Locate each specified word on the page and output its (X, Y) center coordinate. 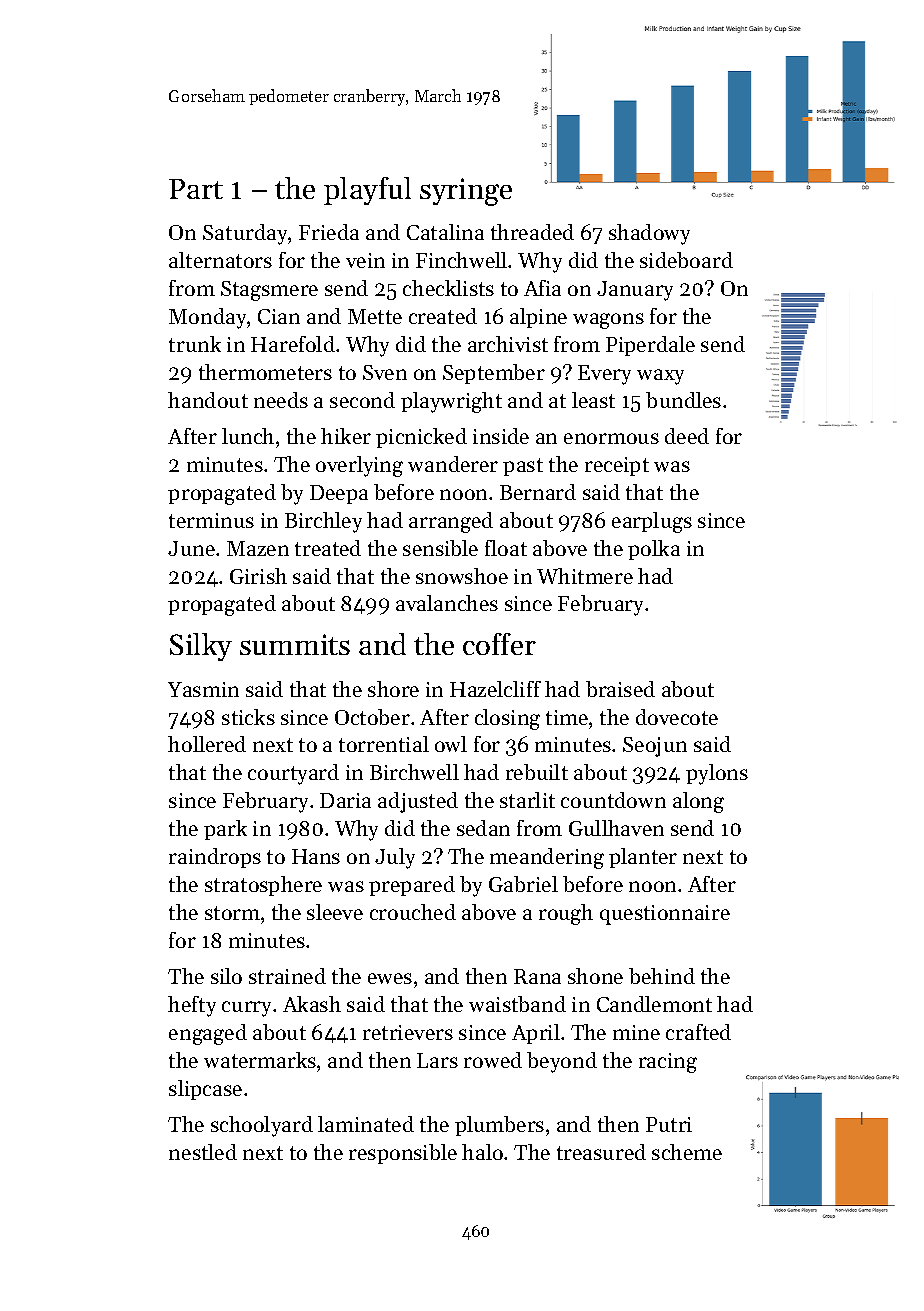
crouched (413, 912)
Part (196, 189)
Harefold (293, 344)
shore (393, 689)
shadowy (649, 234)
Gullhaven (616, 828)
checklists (448, 288)
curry (246, 1009)
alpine (538, 318)
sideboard (686, 260)
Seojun (655, 747)
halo (482, 1152)
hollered (207, 744)
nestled (203, 1152)
